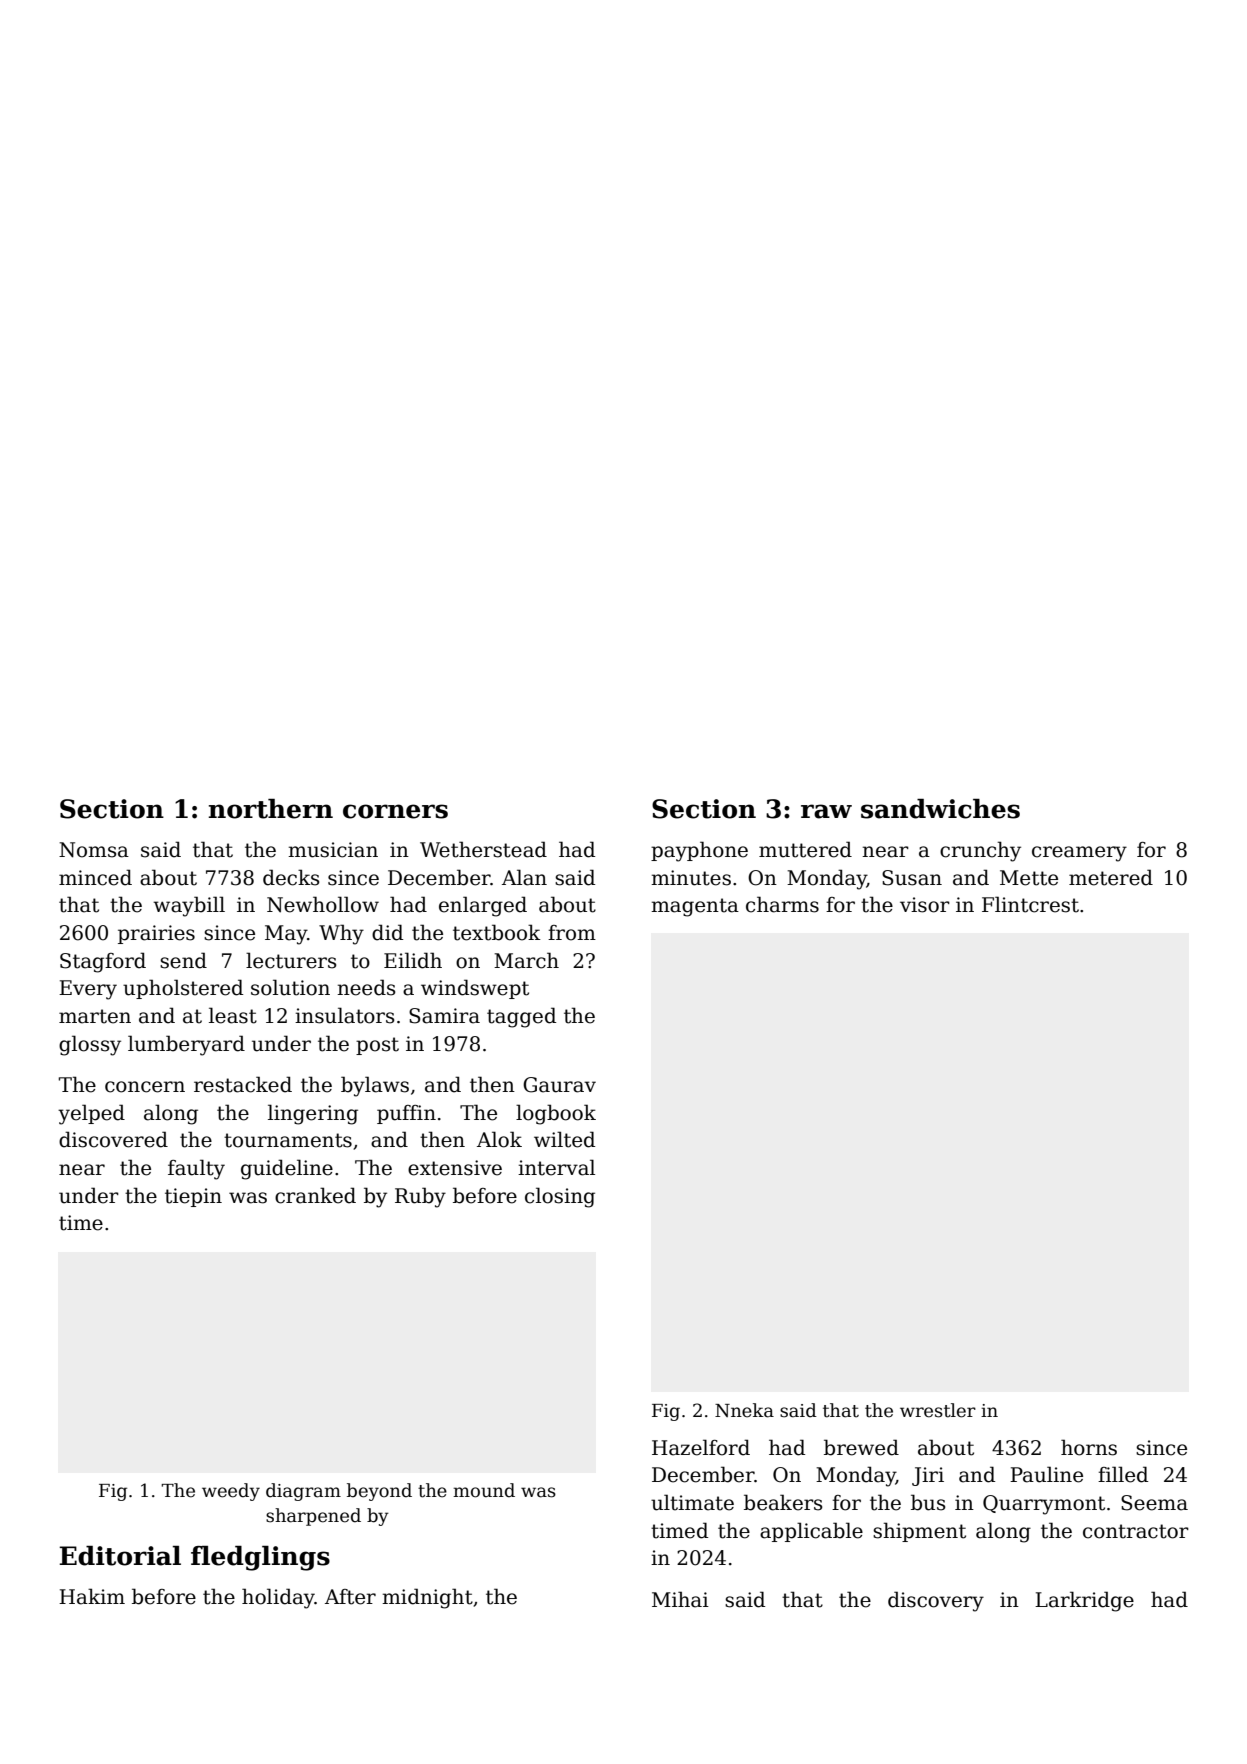  What do you see at coordinates (193, 1197) in the screenshot?
I see `tiepin` at bounding box center [193, 1197].
